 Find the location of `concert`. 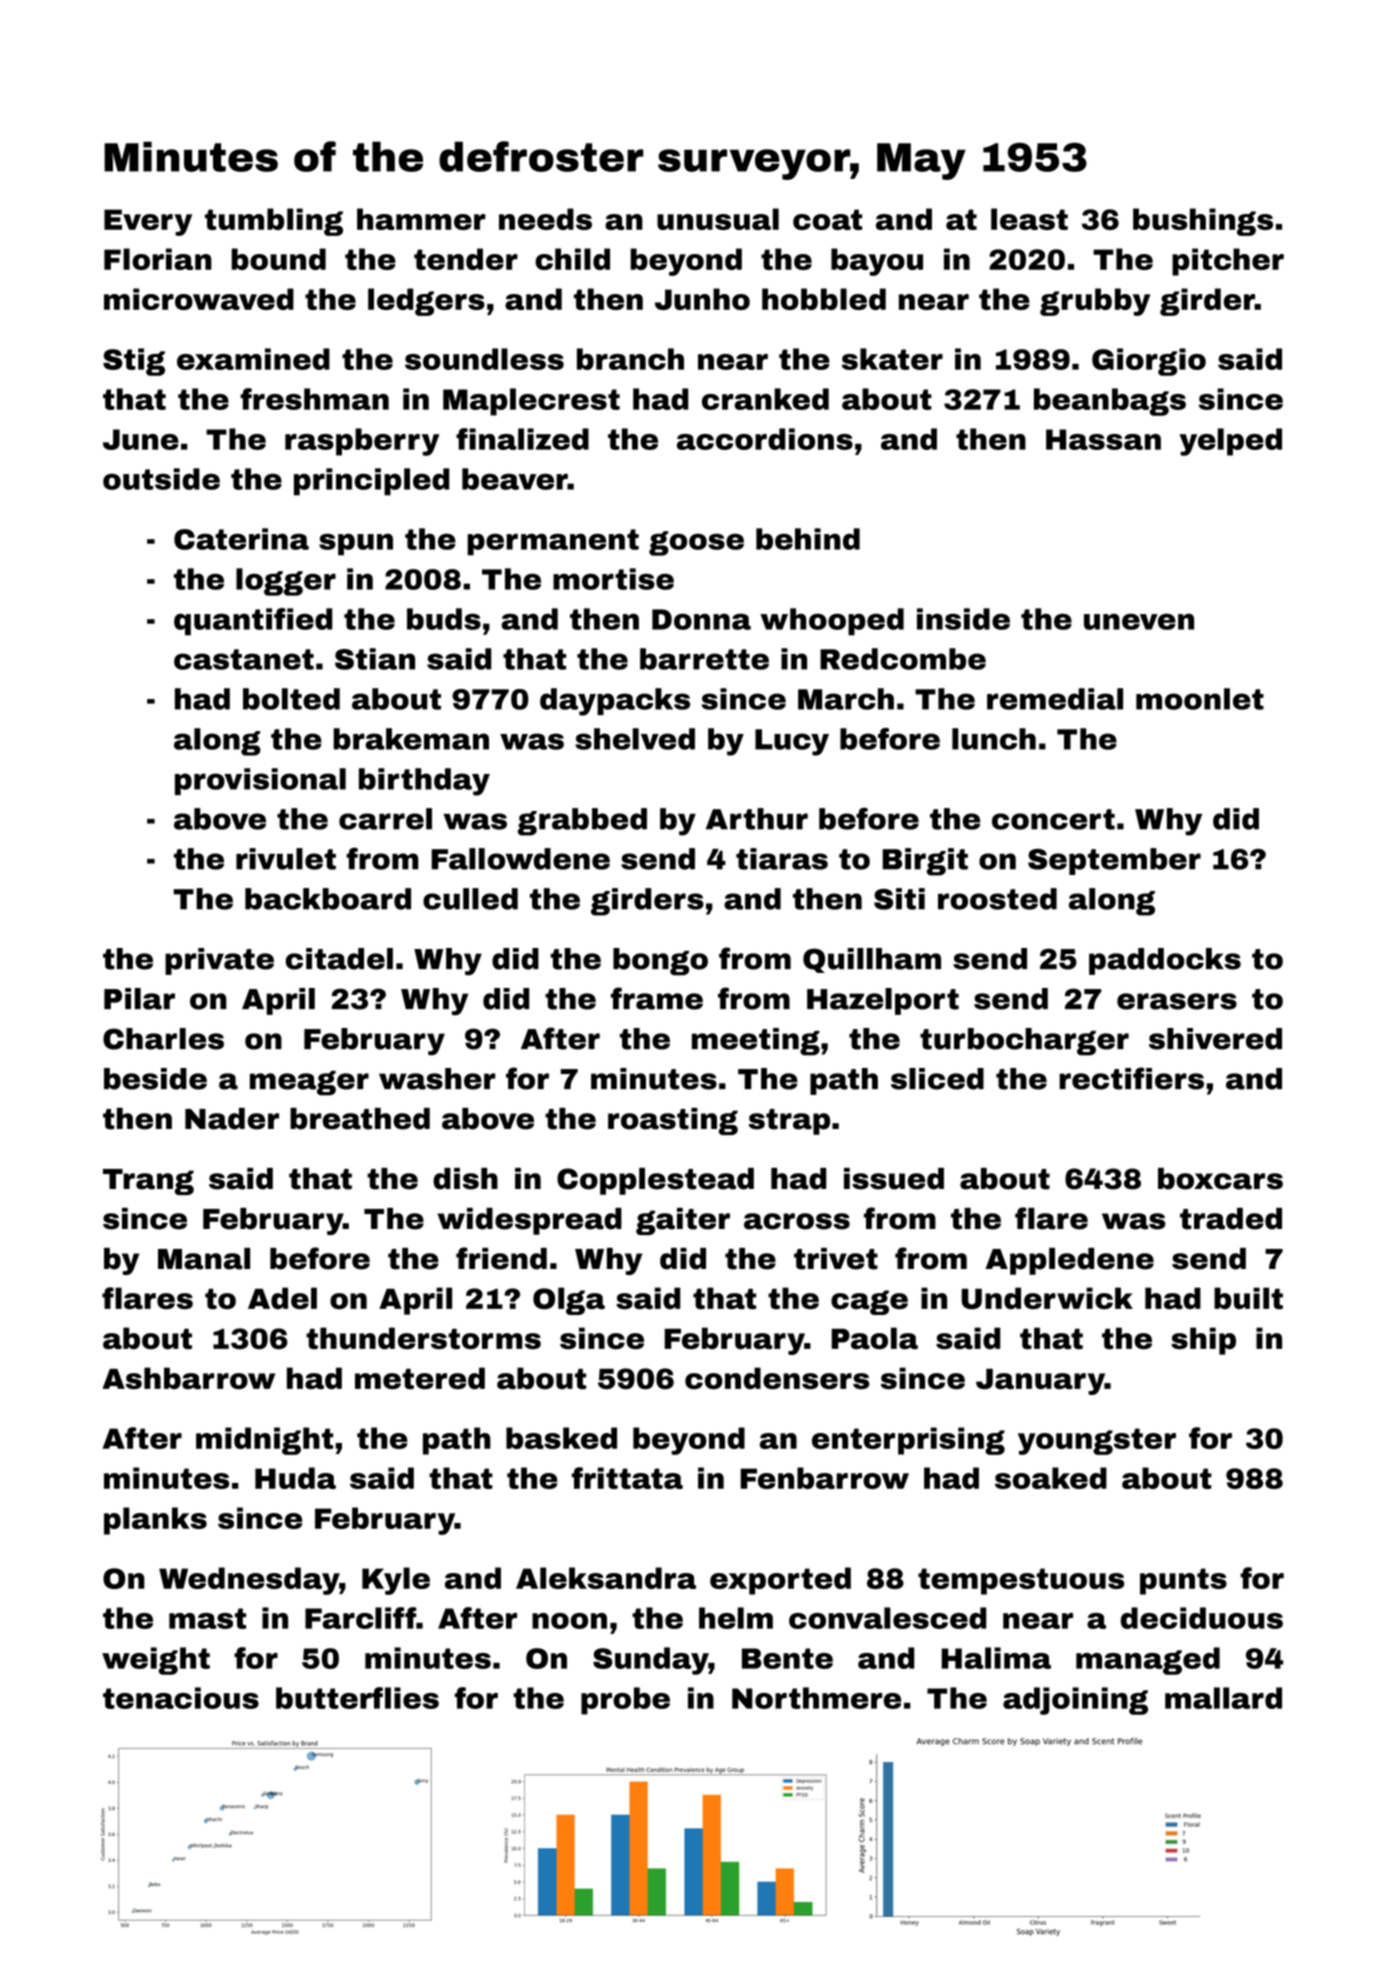

concert is located at coordinates (1053, 819).
